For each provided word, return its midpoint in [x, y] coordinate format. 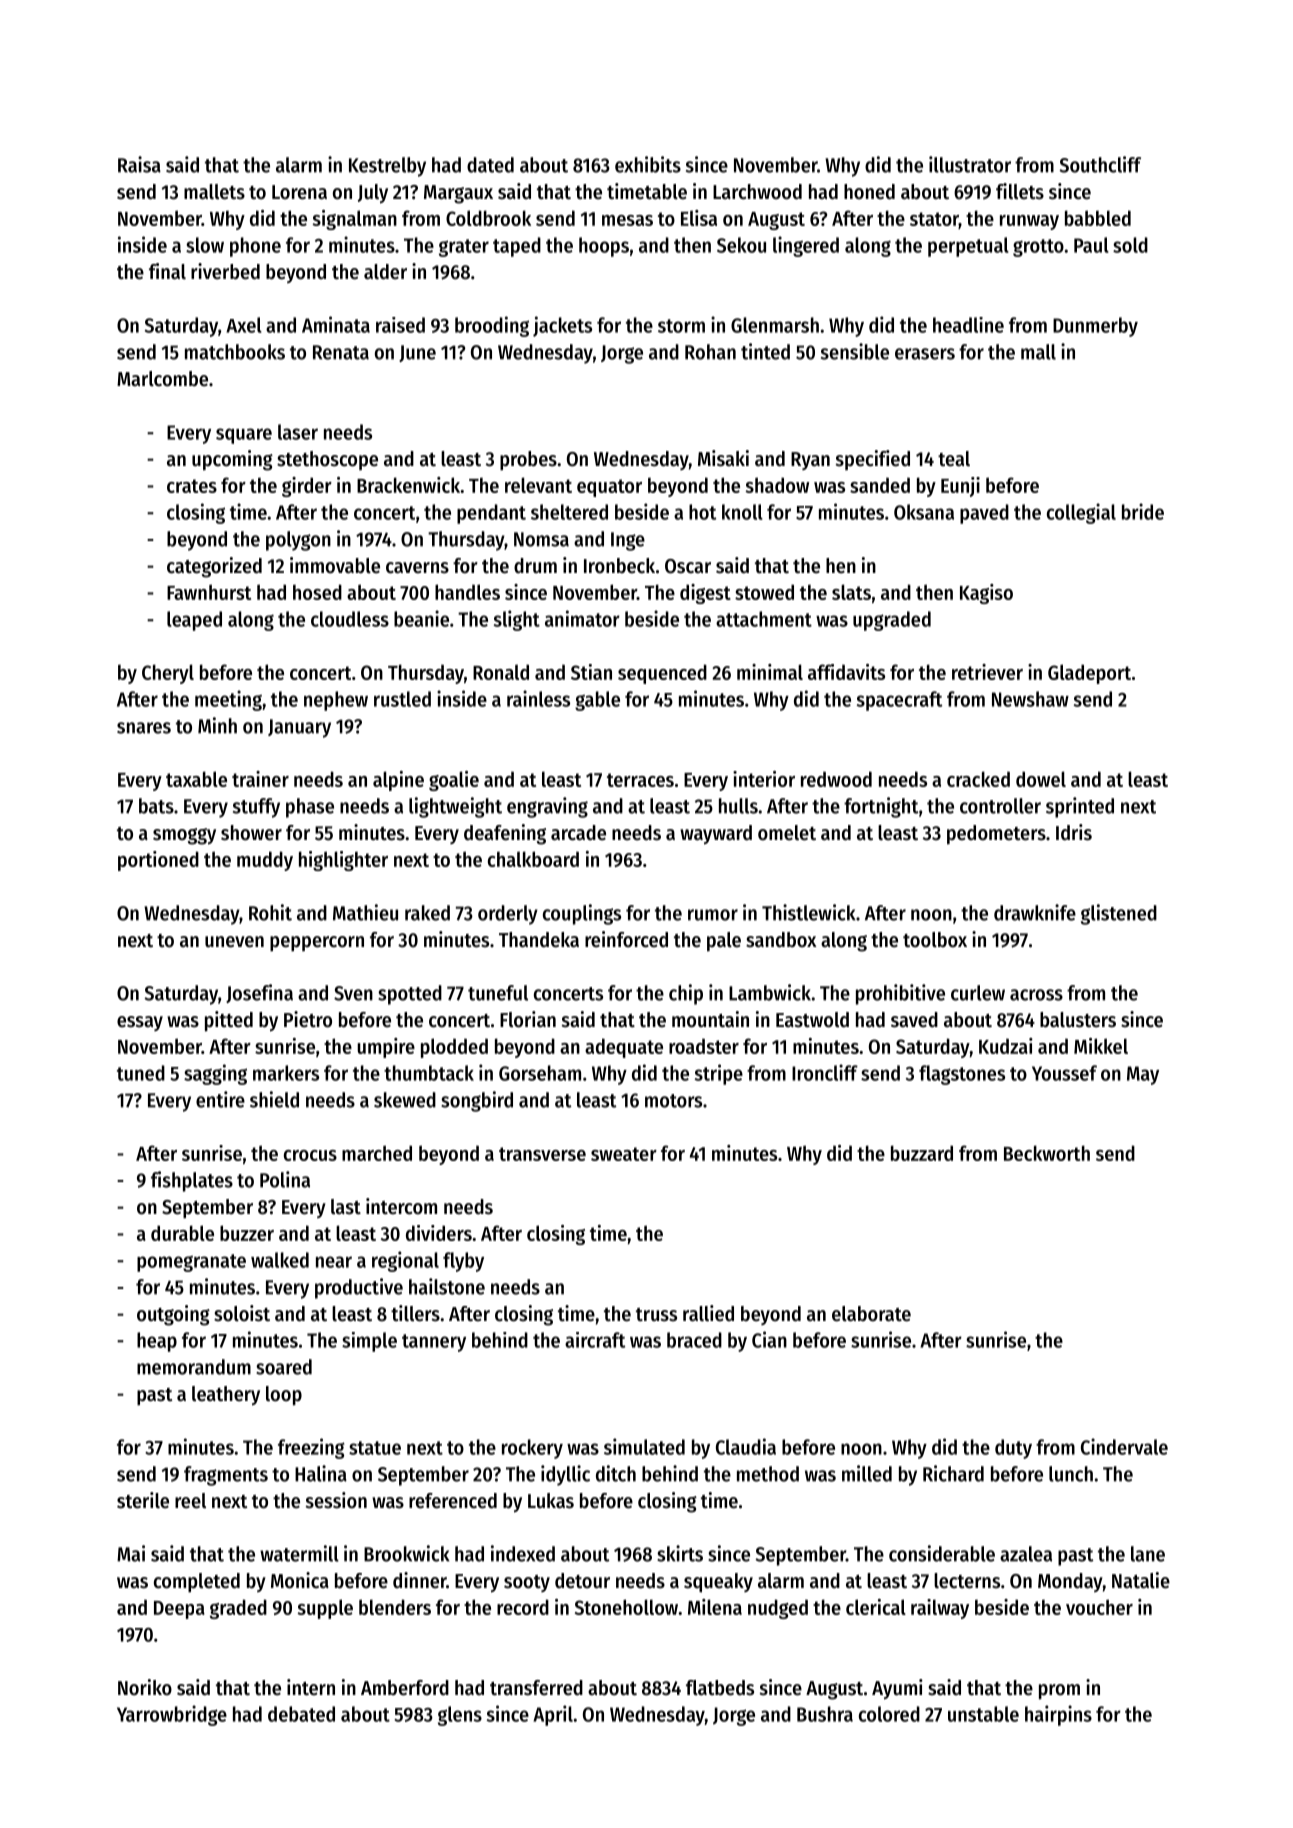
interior [764, 779]
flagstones [962, 1075]
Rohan [710, 352]
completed [197, 1583]
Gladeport [1089, 674]
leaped [194, 621]
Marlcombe [162, 379]
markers [286, 1073]
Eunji [960, 487]
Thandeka [539, 940]
